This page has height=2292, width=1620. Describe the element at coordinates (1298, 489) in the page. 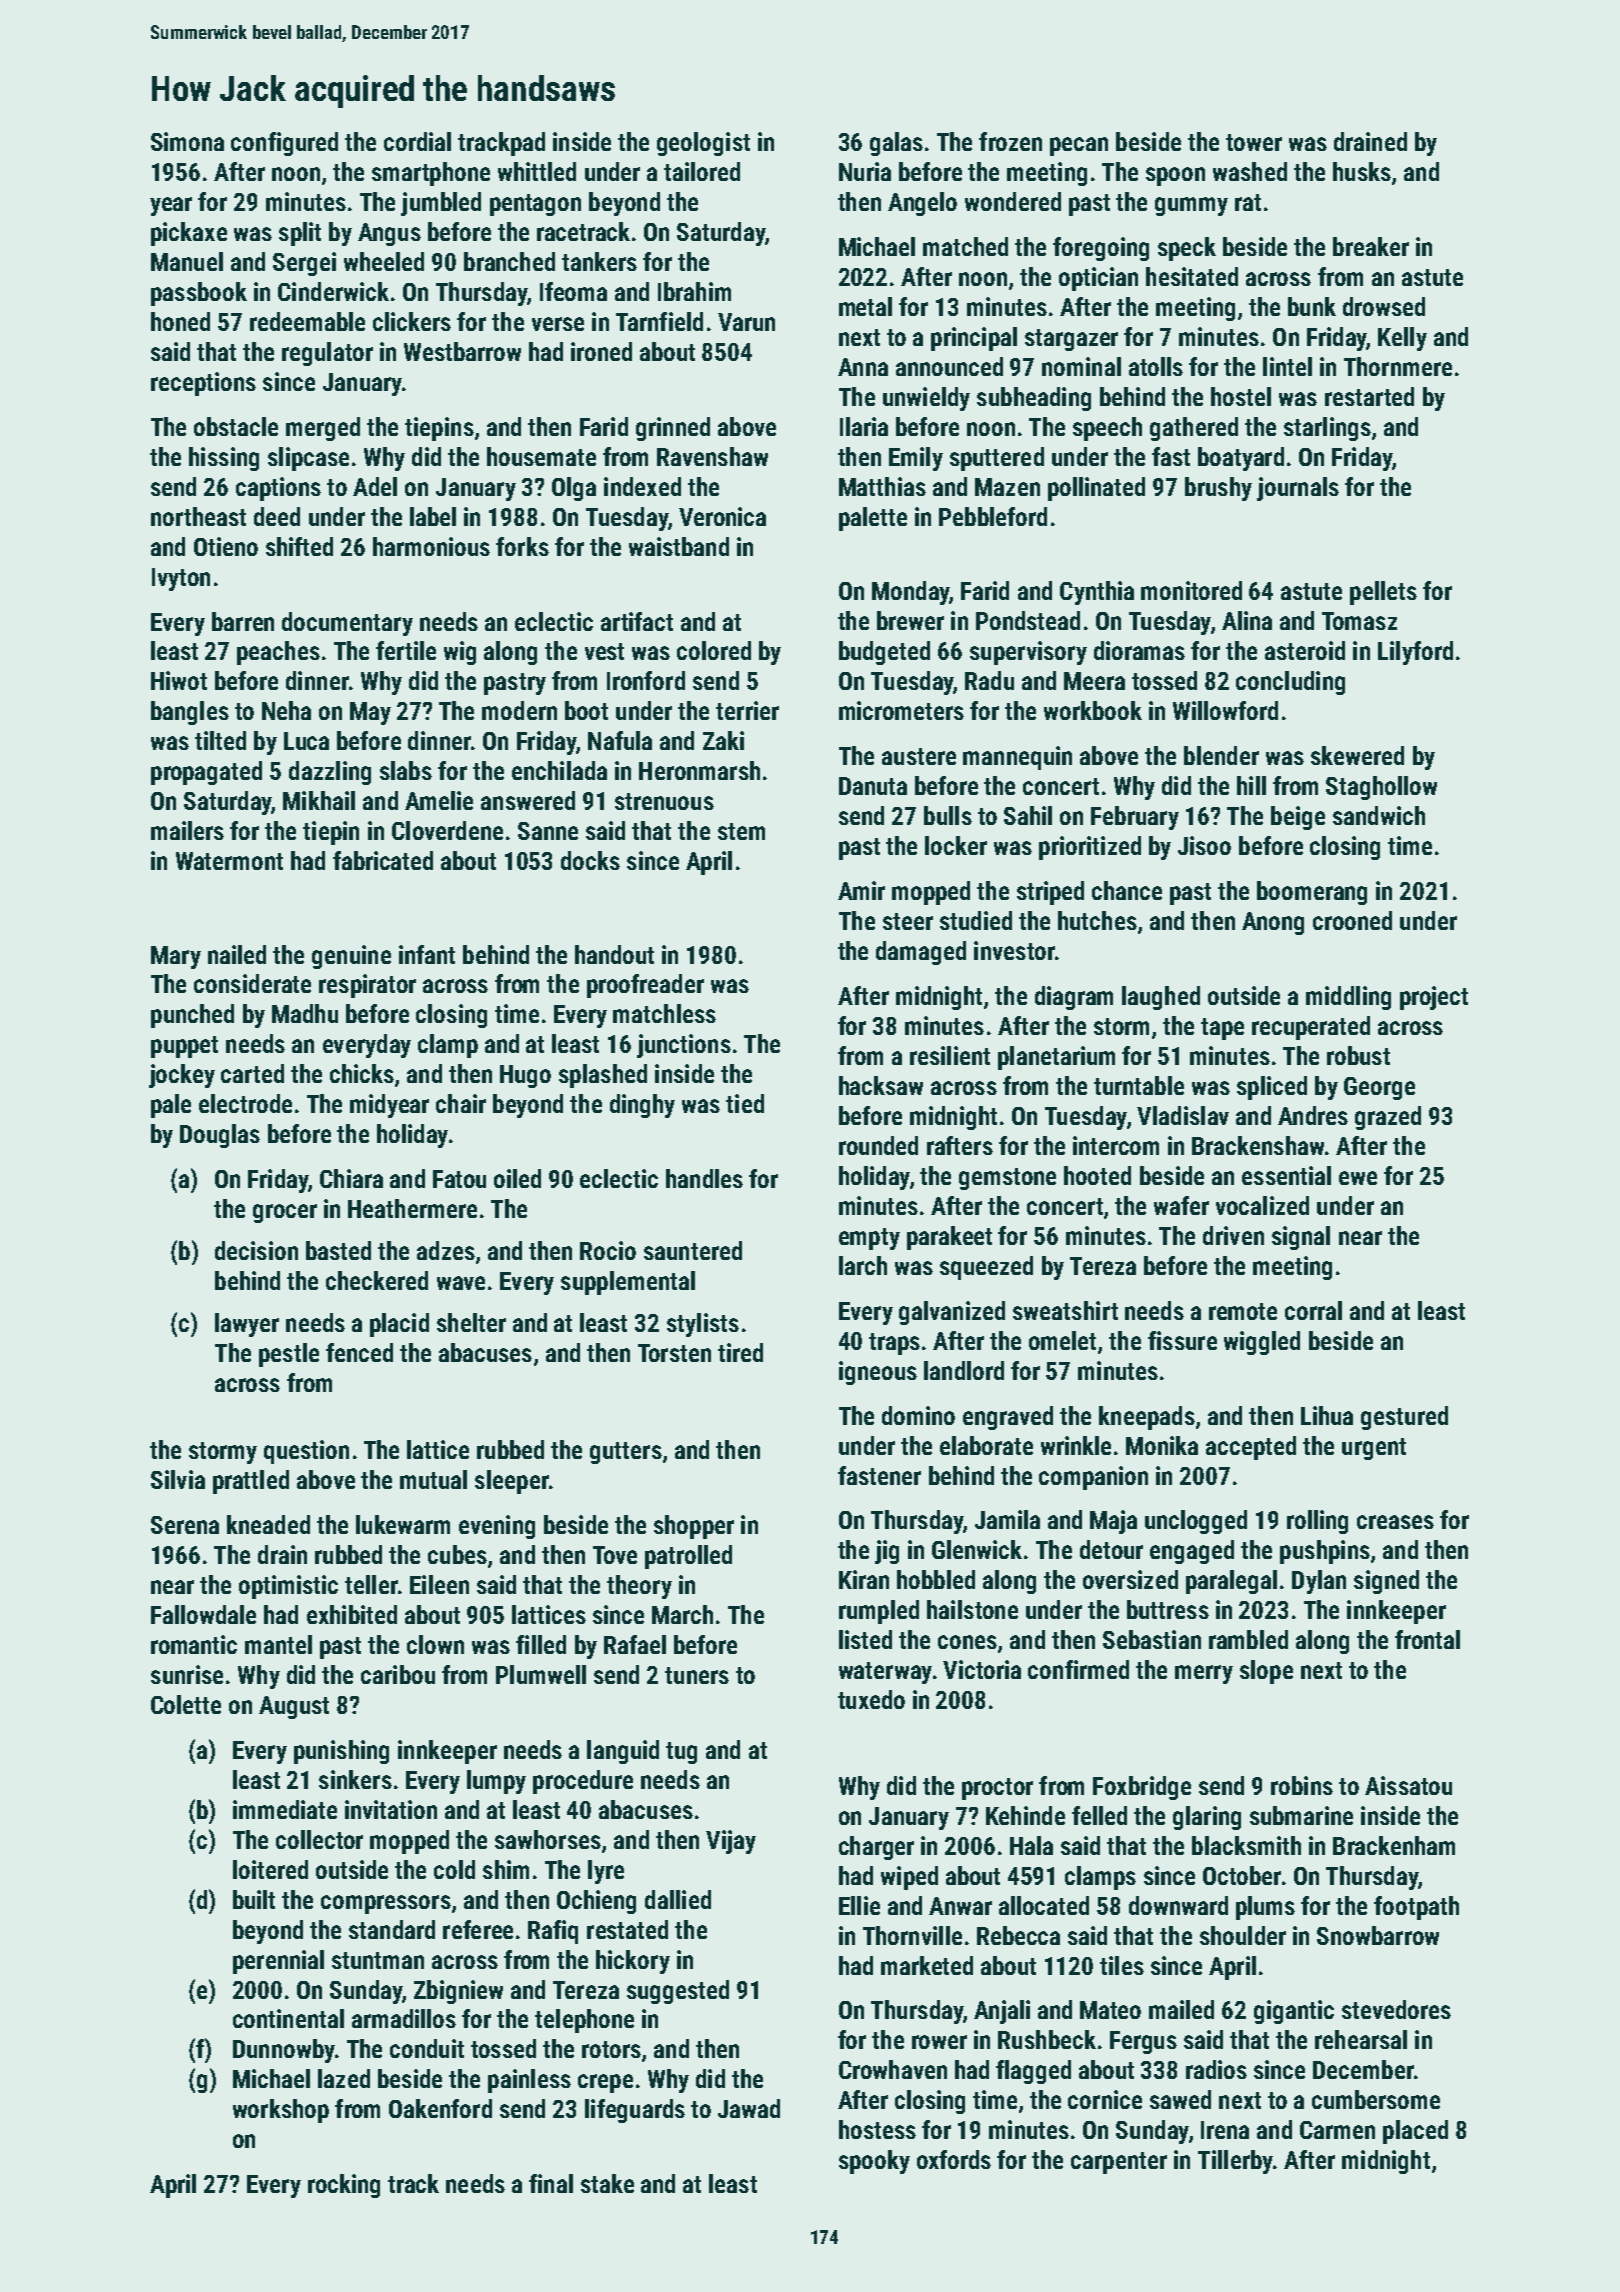

I see `journals` at that location.
